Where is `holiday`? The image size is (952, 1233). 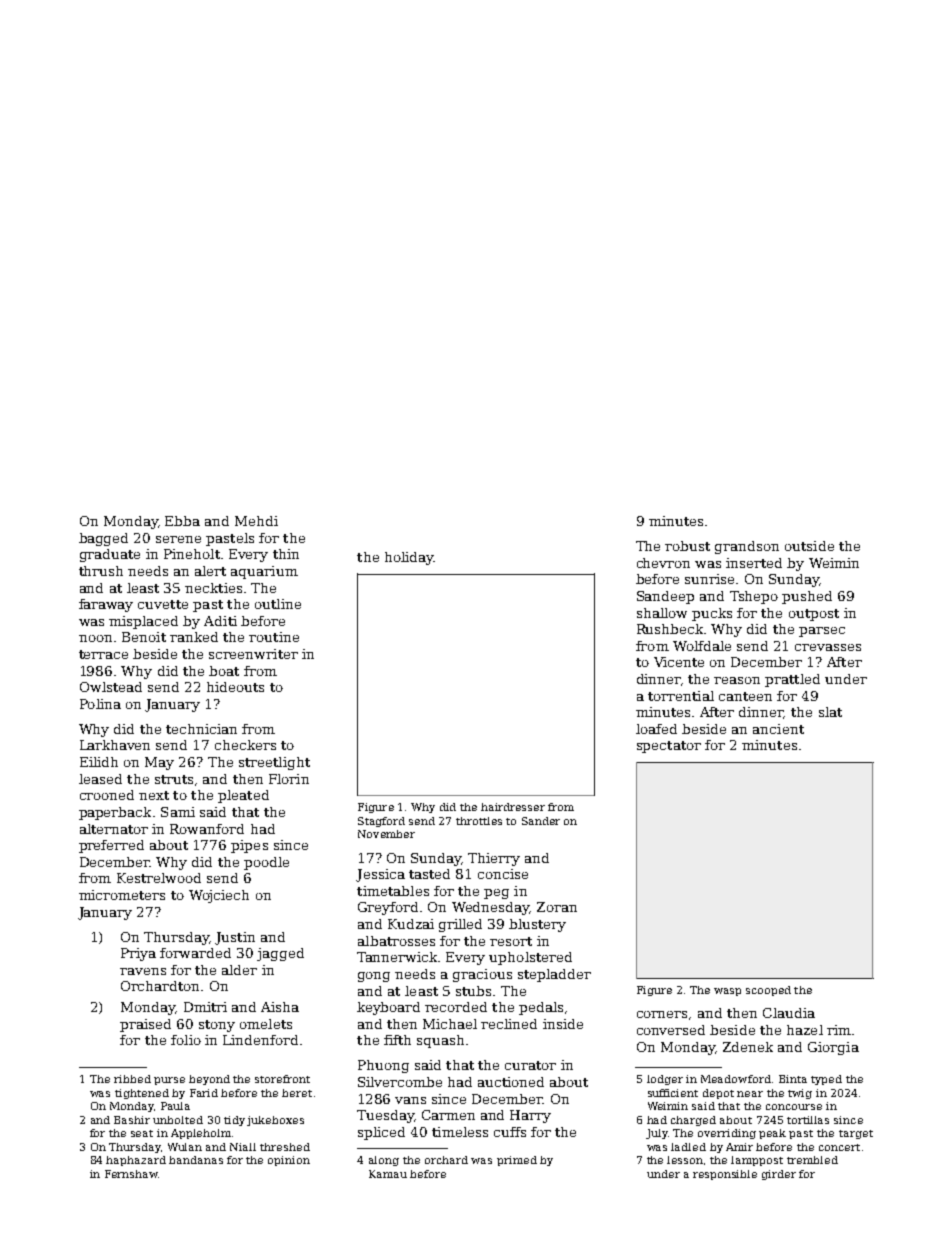
holiday is located at coordinates (409, 558).
